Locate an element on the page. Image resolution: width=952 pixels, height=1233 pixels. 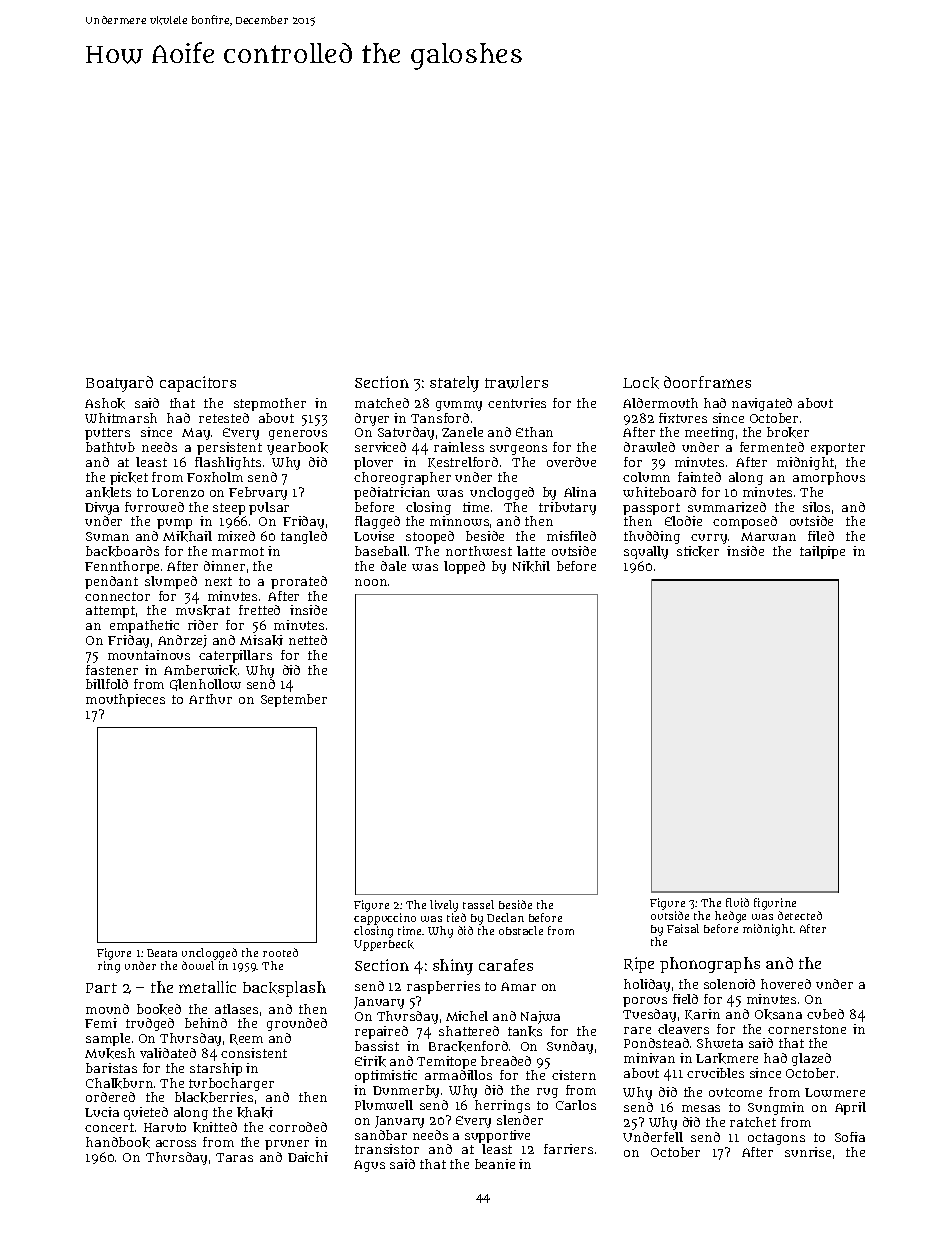
April is located at coordinates (850, 1108).
